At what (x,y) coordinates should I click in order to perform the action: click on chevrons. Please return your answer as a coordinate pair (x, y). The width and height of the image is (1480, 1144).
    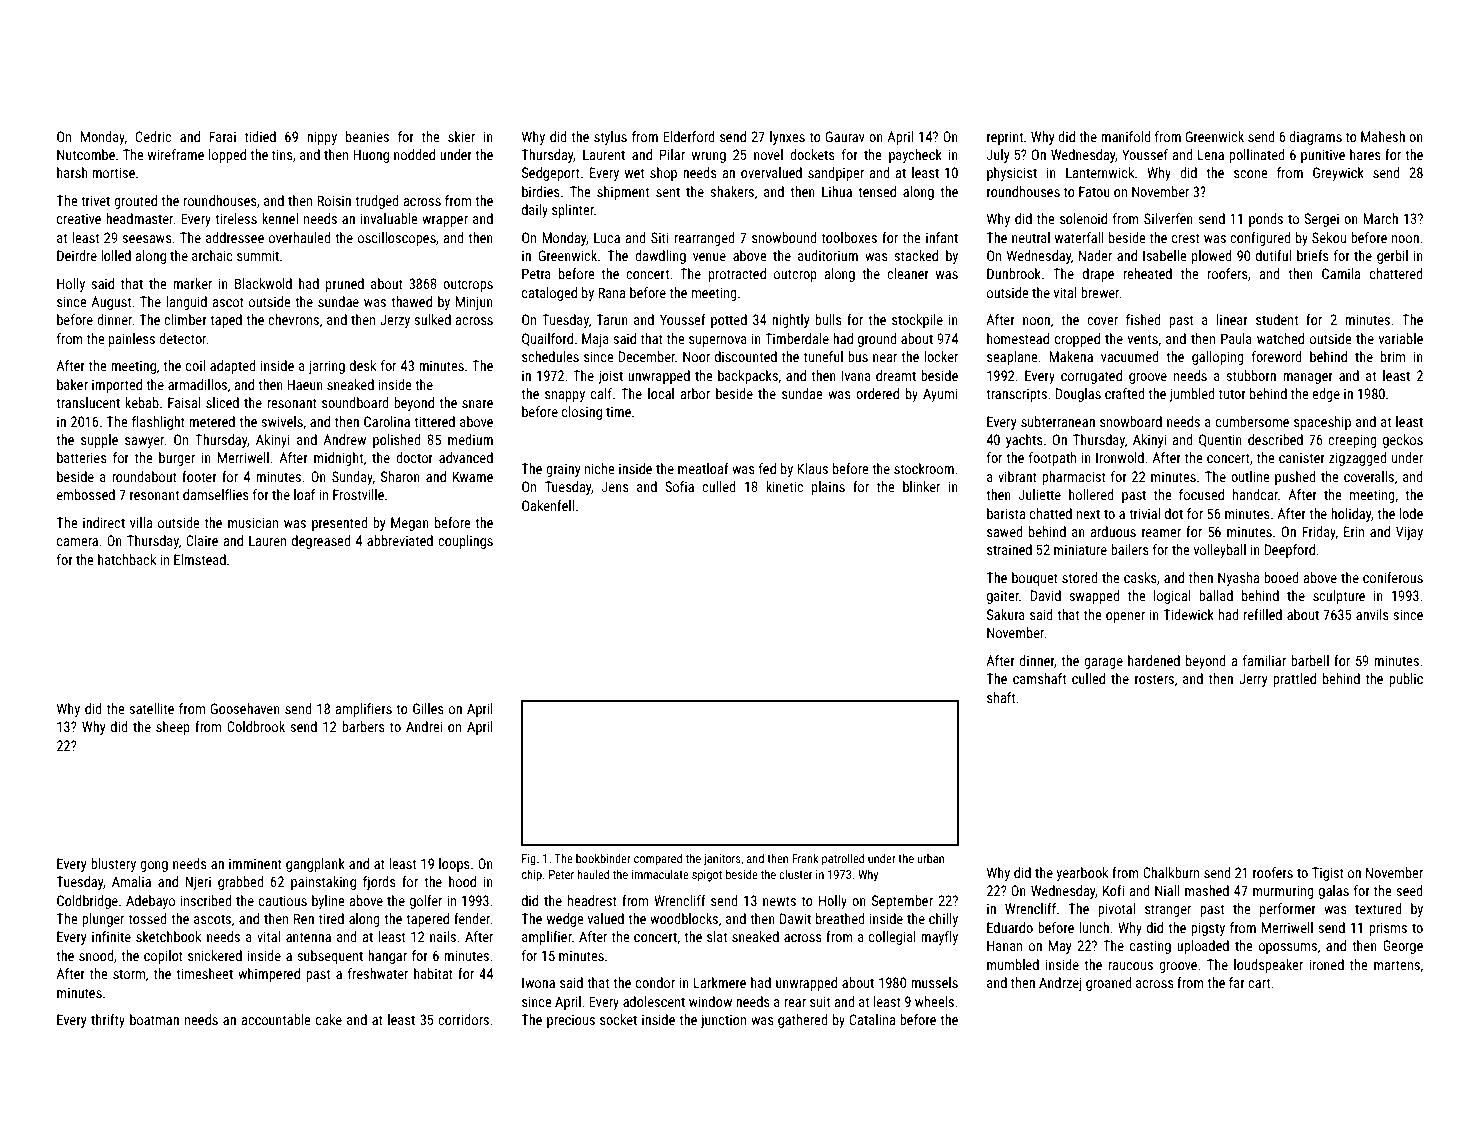
    Looking at the image, I should click on (293, 319).
